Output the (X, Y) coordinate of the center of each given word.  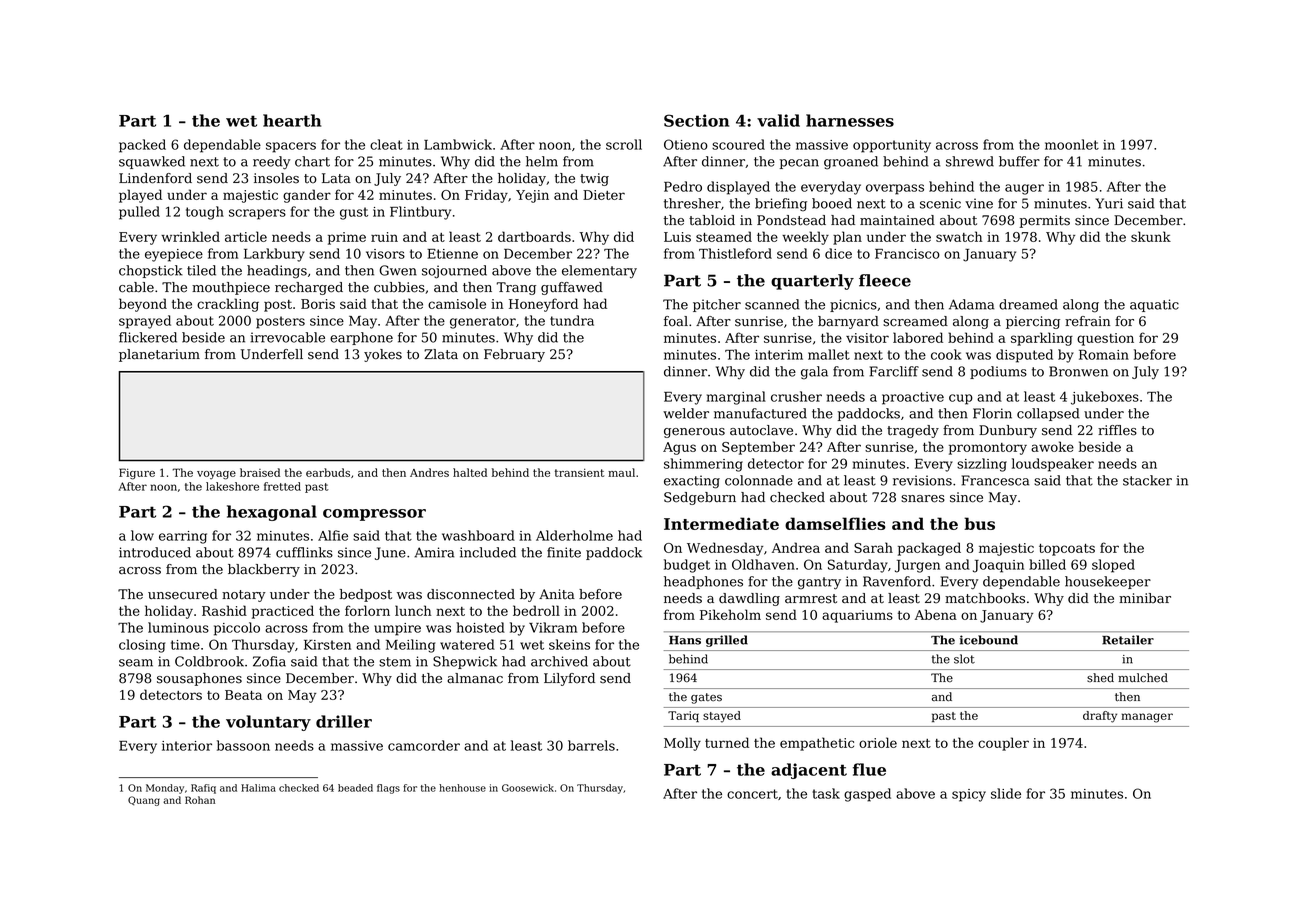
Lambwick (458, 144)
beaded (355, 788)
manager (1147, 718)
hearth (292, 120)
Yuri (1109, 203)
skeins (569, 644)
